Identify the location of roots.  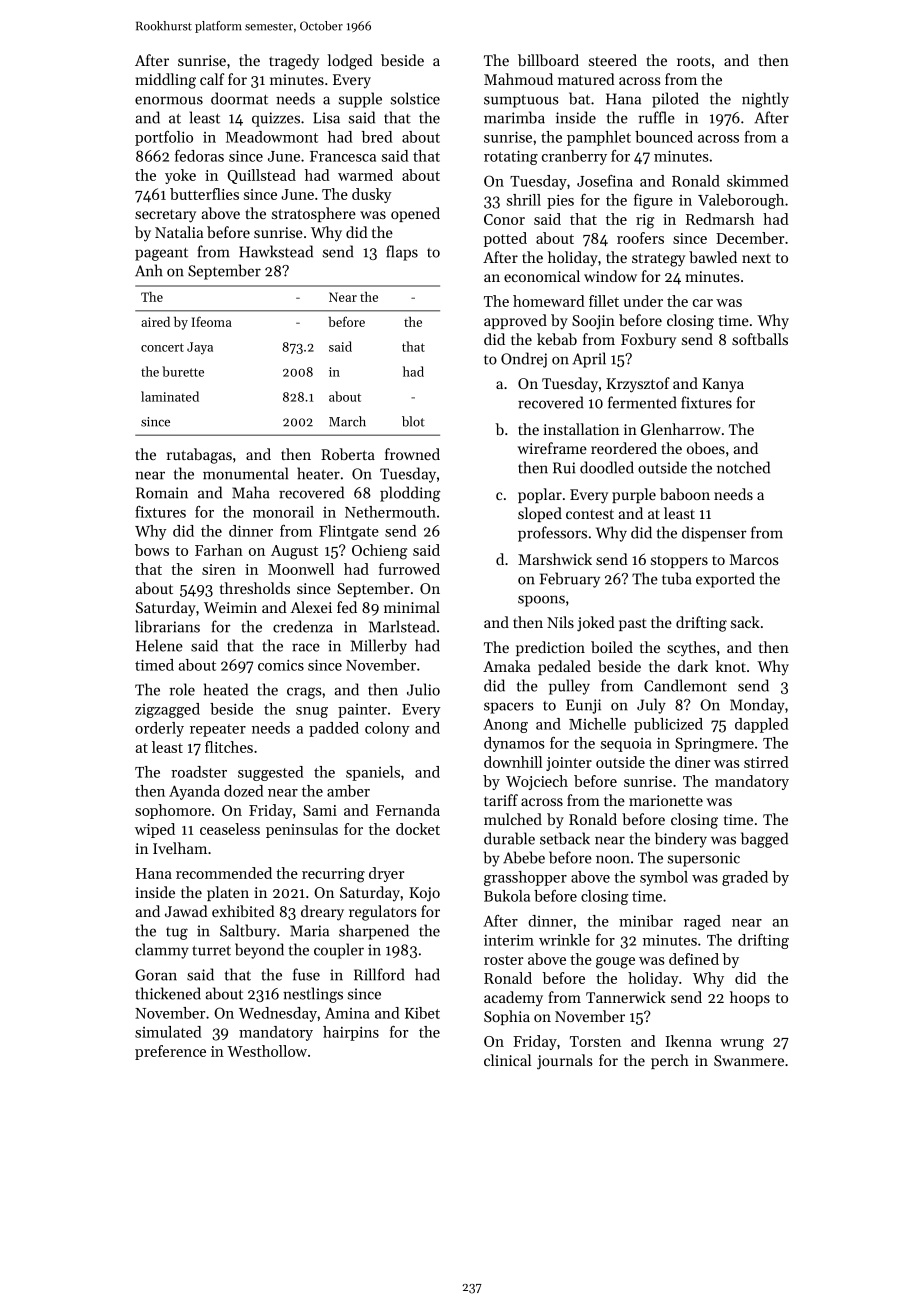
(694, 61).
